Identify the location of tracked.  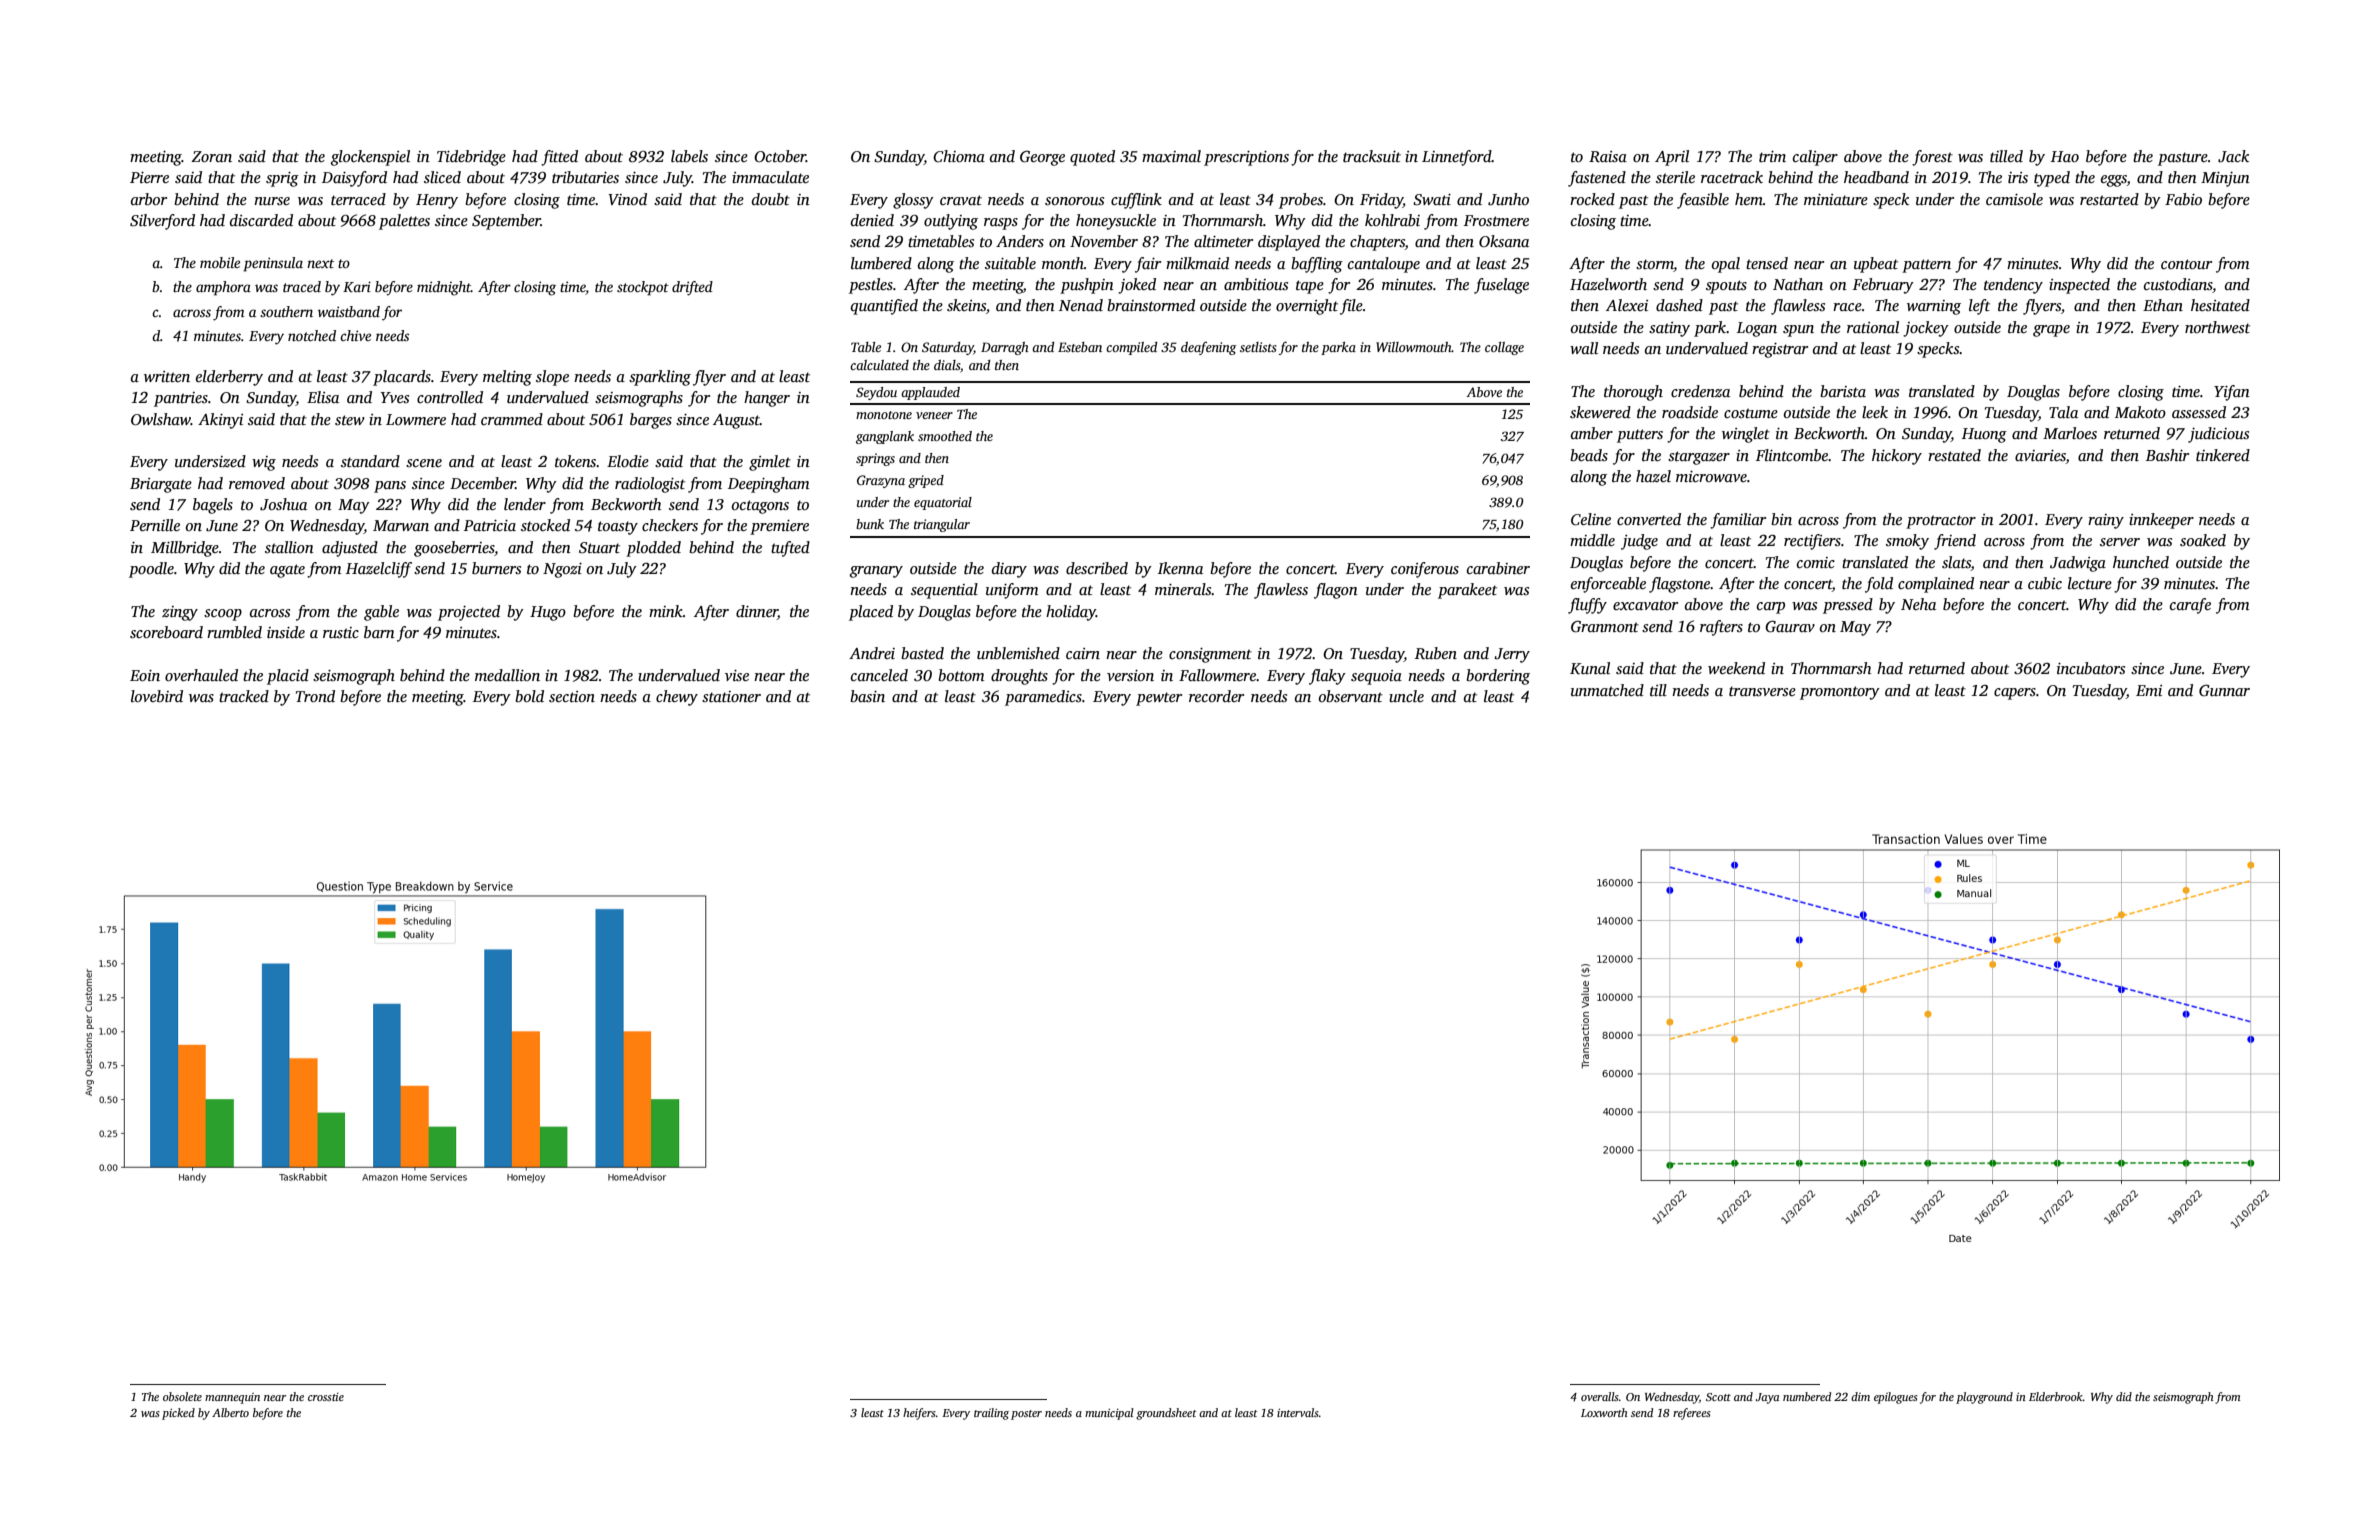
(244, 696).
